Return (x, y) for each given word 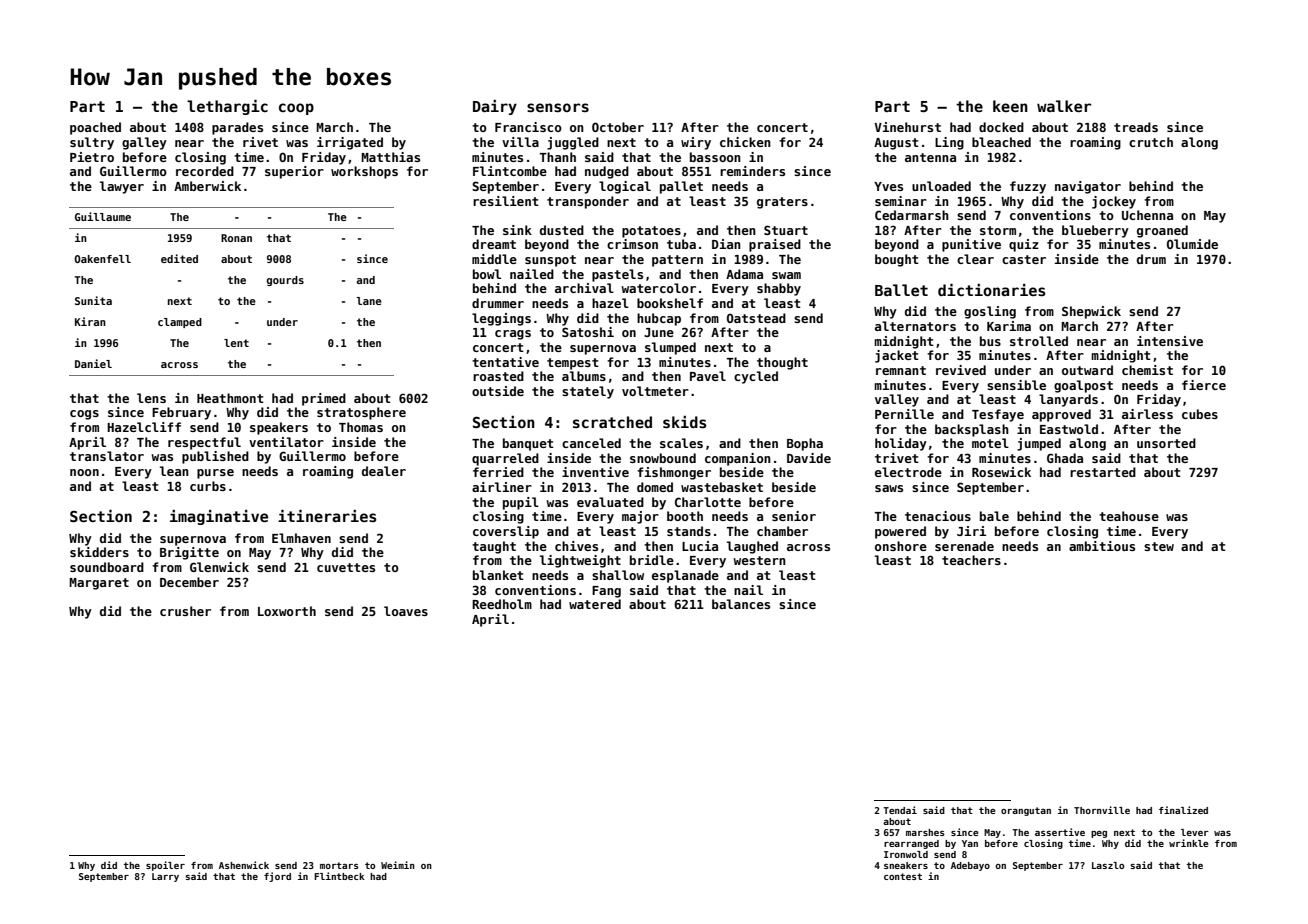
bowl (487, 274)
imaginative (219, 517)
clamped (180, 323)
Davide (809, 458)
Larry (165, 877)
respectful (204, 443)
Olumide (1192, 244)
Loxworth (287, 611)
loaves (406, 611)
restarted (1103, 472)
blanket (498, 575)
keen (1010, 106)
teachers (971, 560)
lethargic (227, 107)
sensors (558, 107)
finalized (1183, 810)
